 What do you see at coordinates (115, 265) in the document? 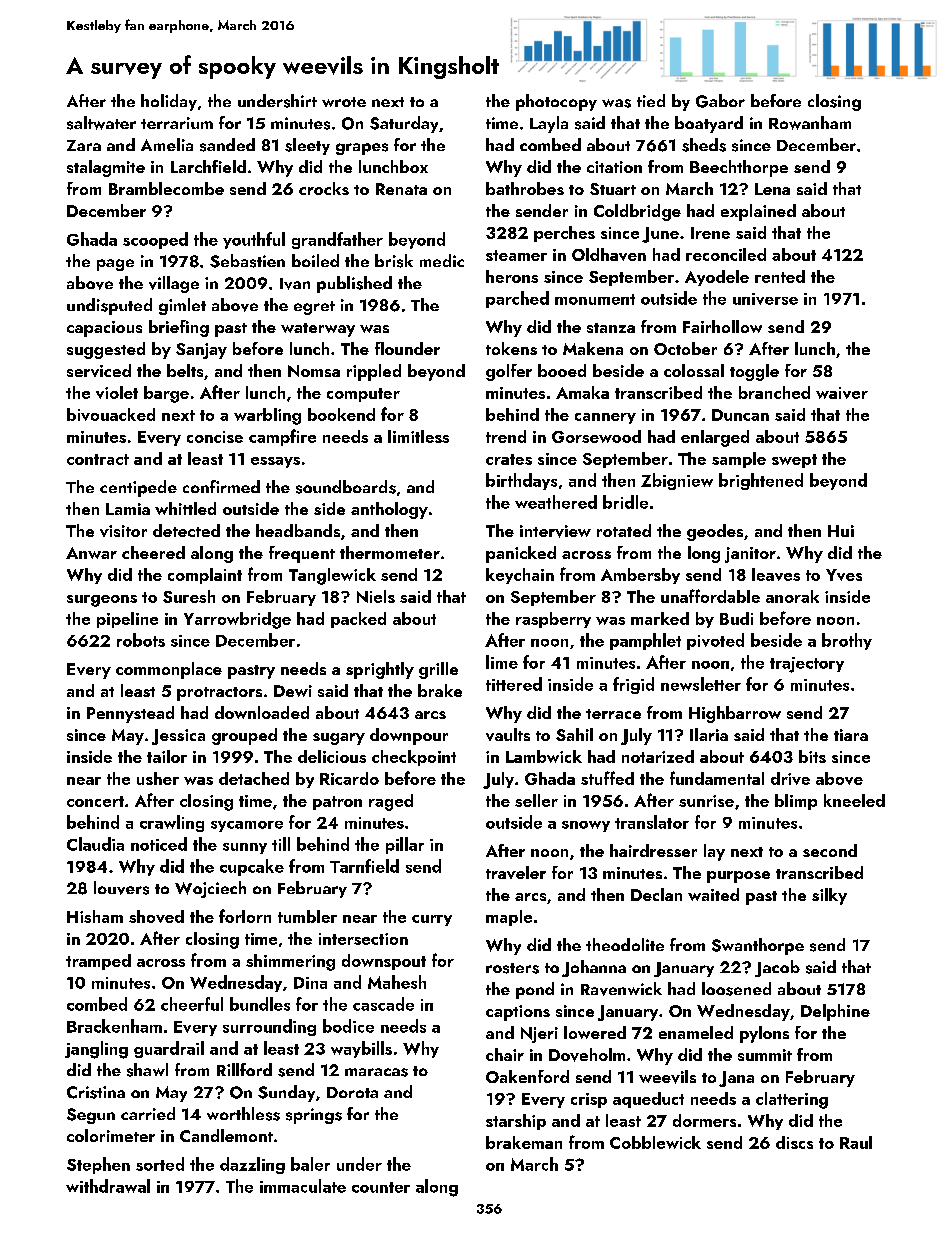
I see `page` at bounding box center [115, 265].
